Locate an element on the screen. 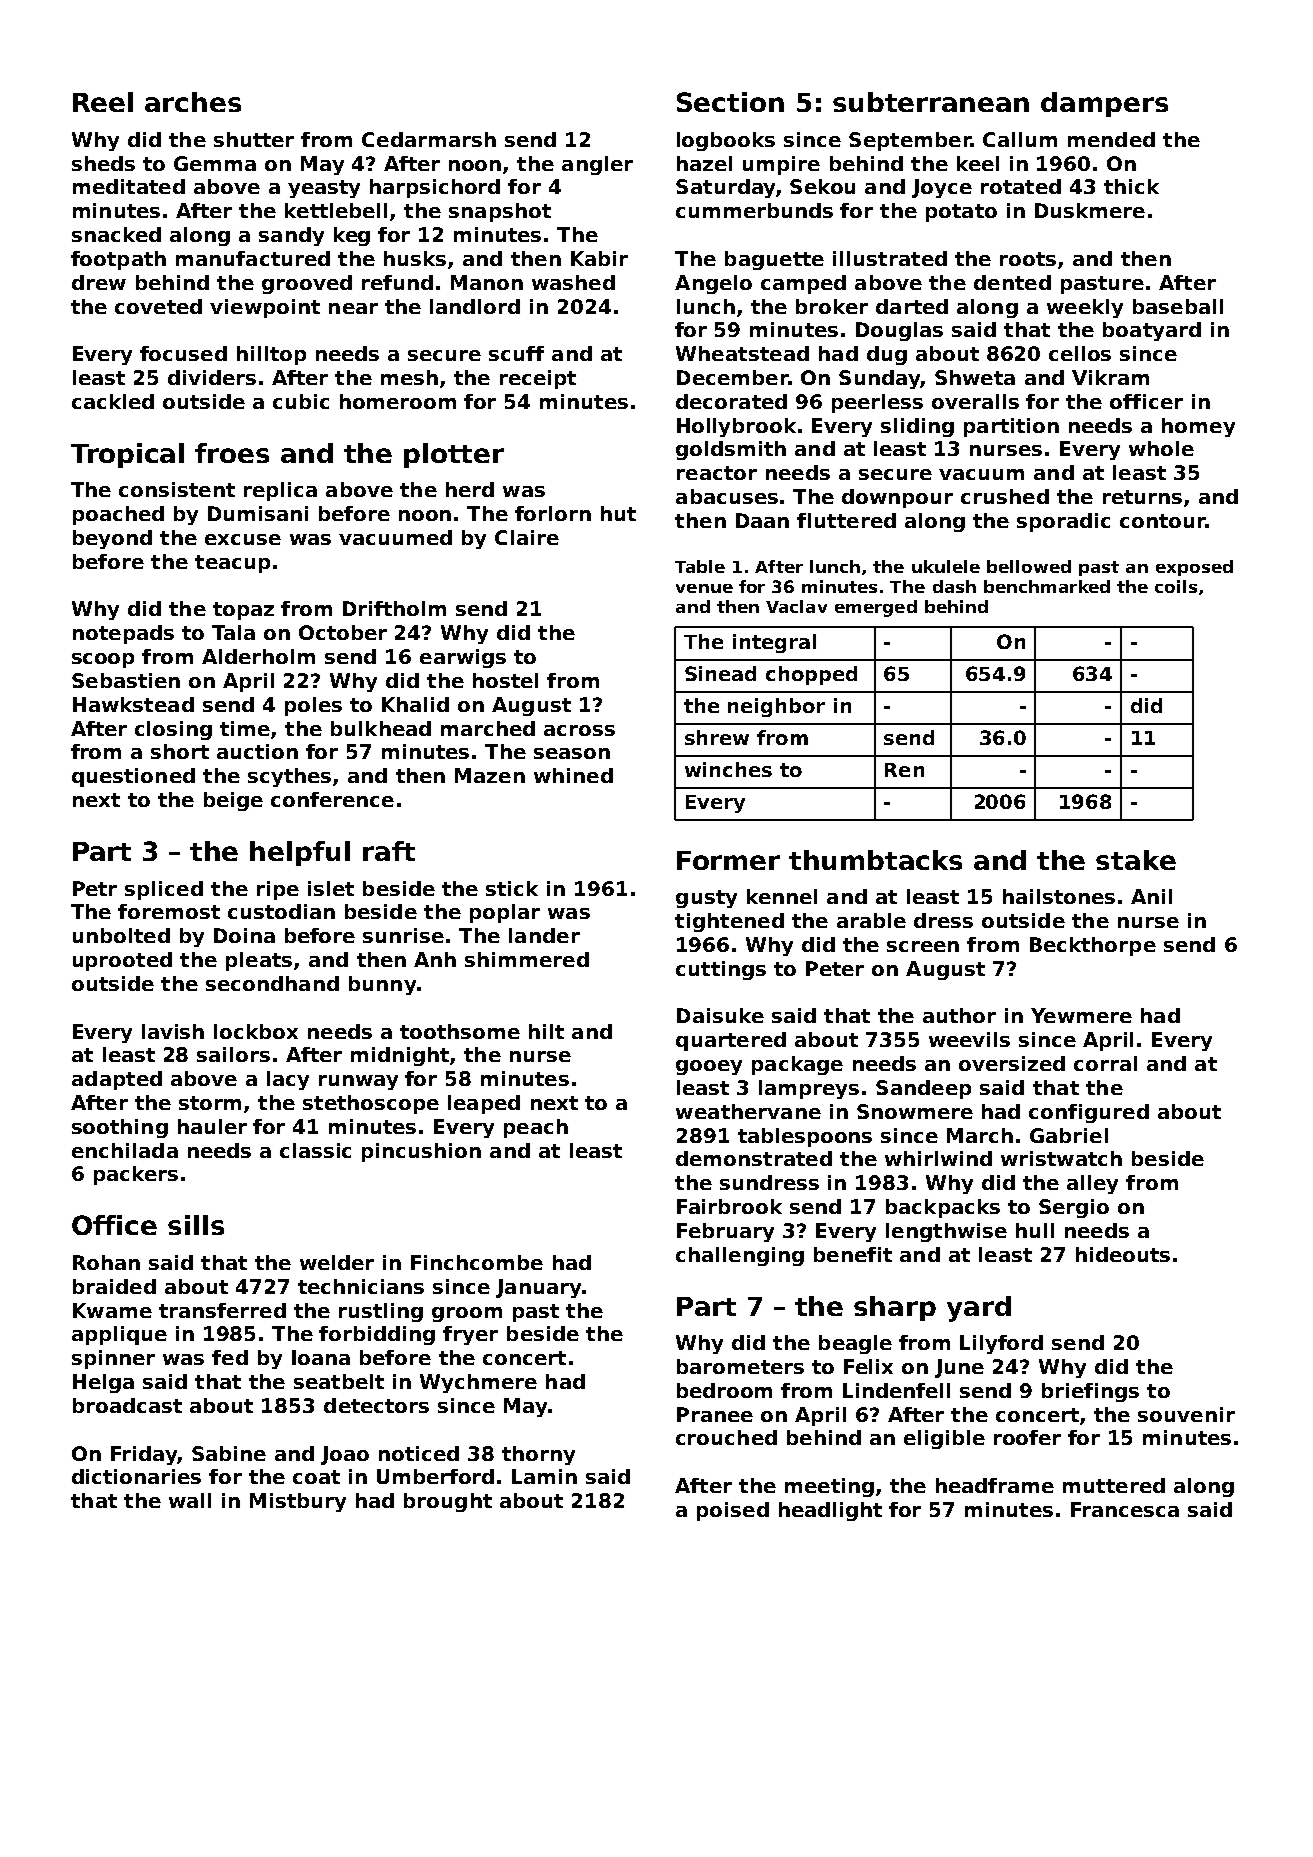  spinner is located at coordinates (113, 1359).
